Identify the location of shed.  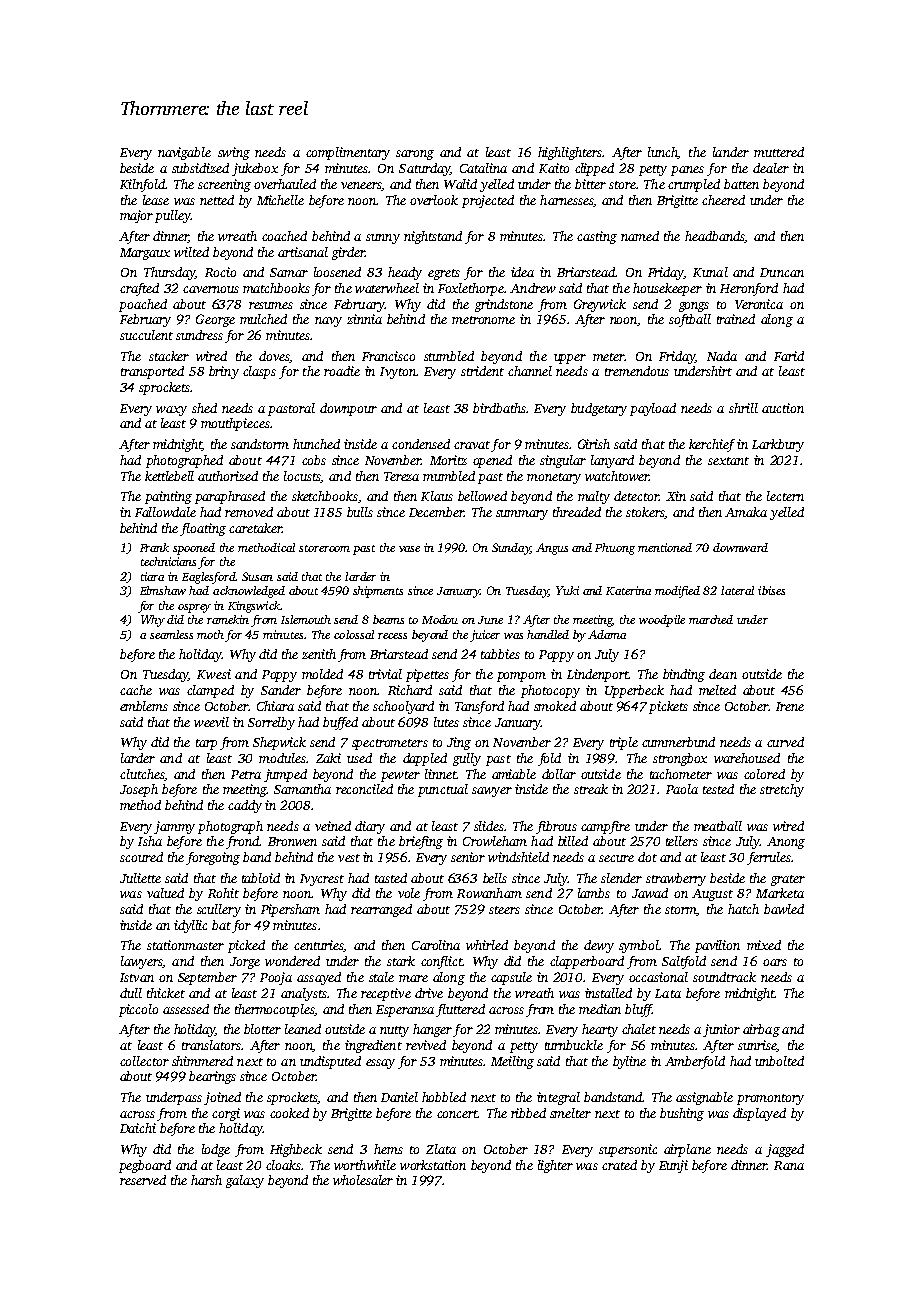
(204, 408).
